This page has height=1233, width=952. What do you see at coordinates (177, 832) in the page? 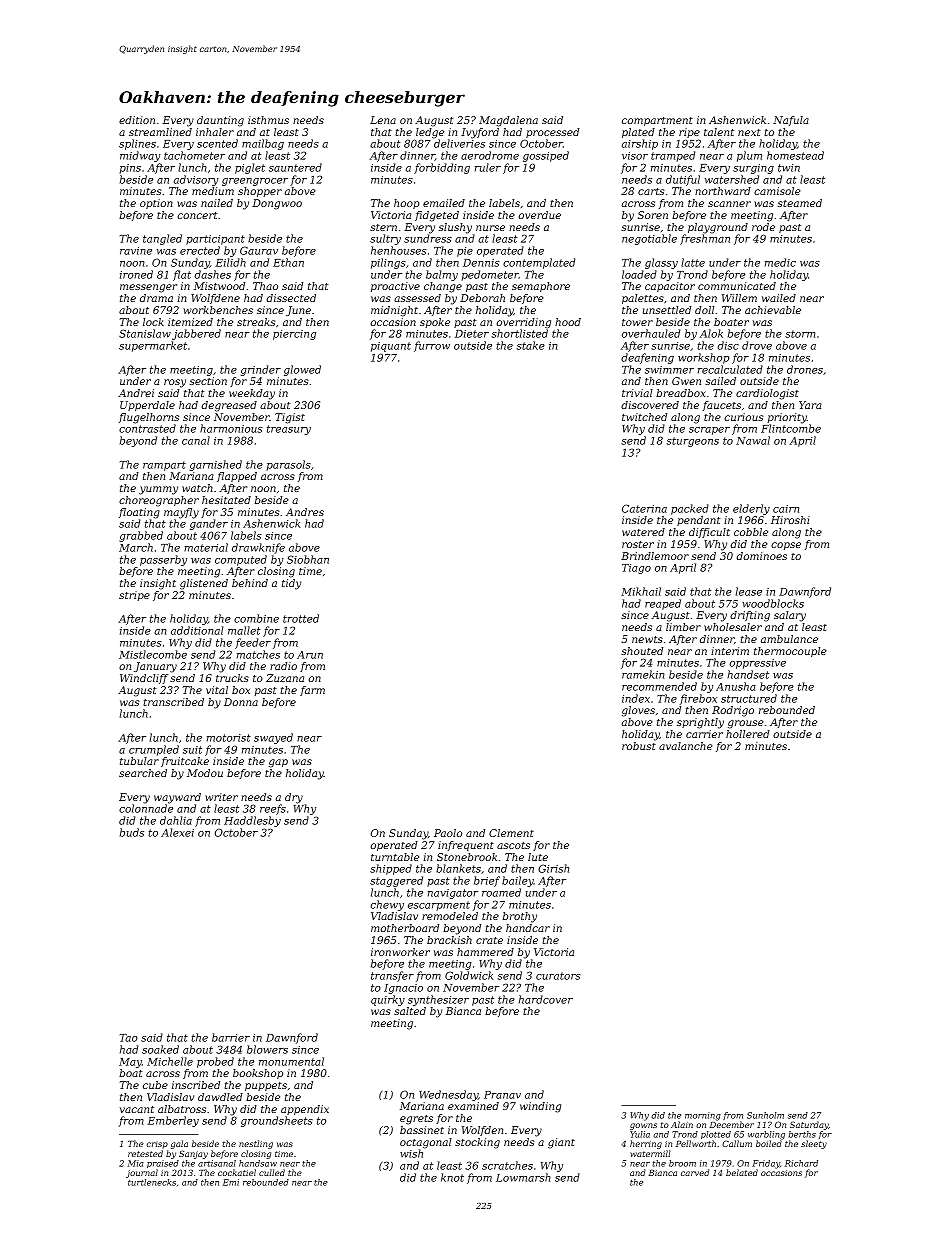
I see `Alexei` at bounding box center [177, 832].
